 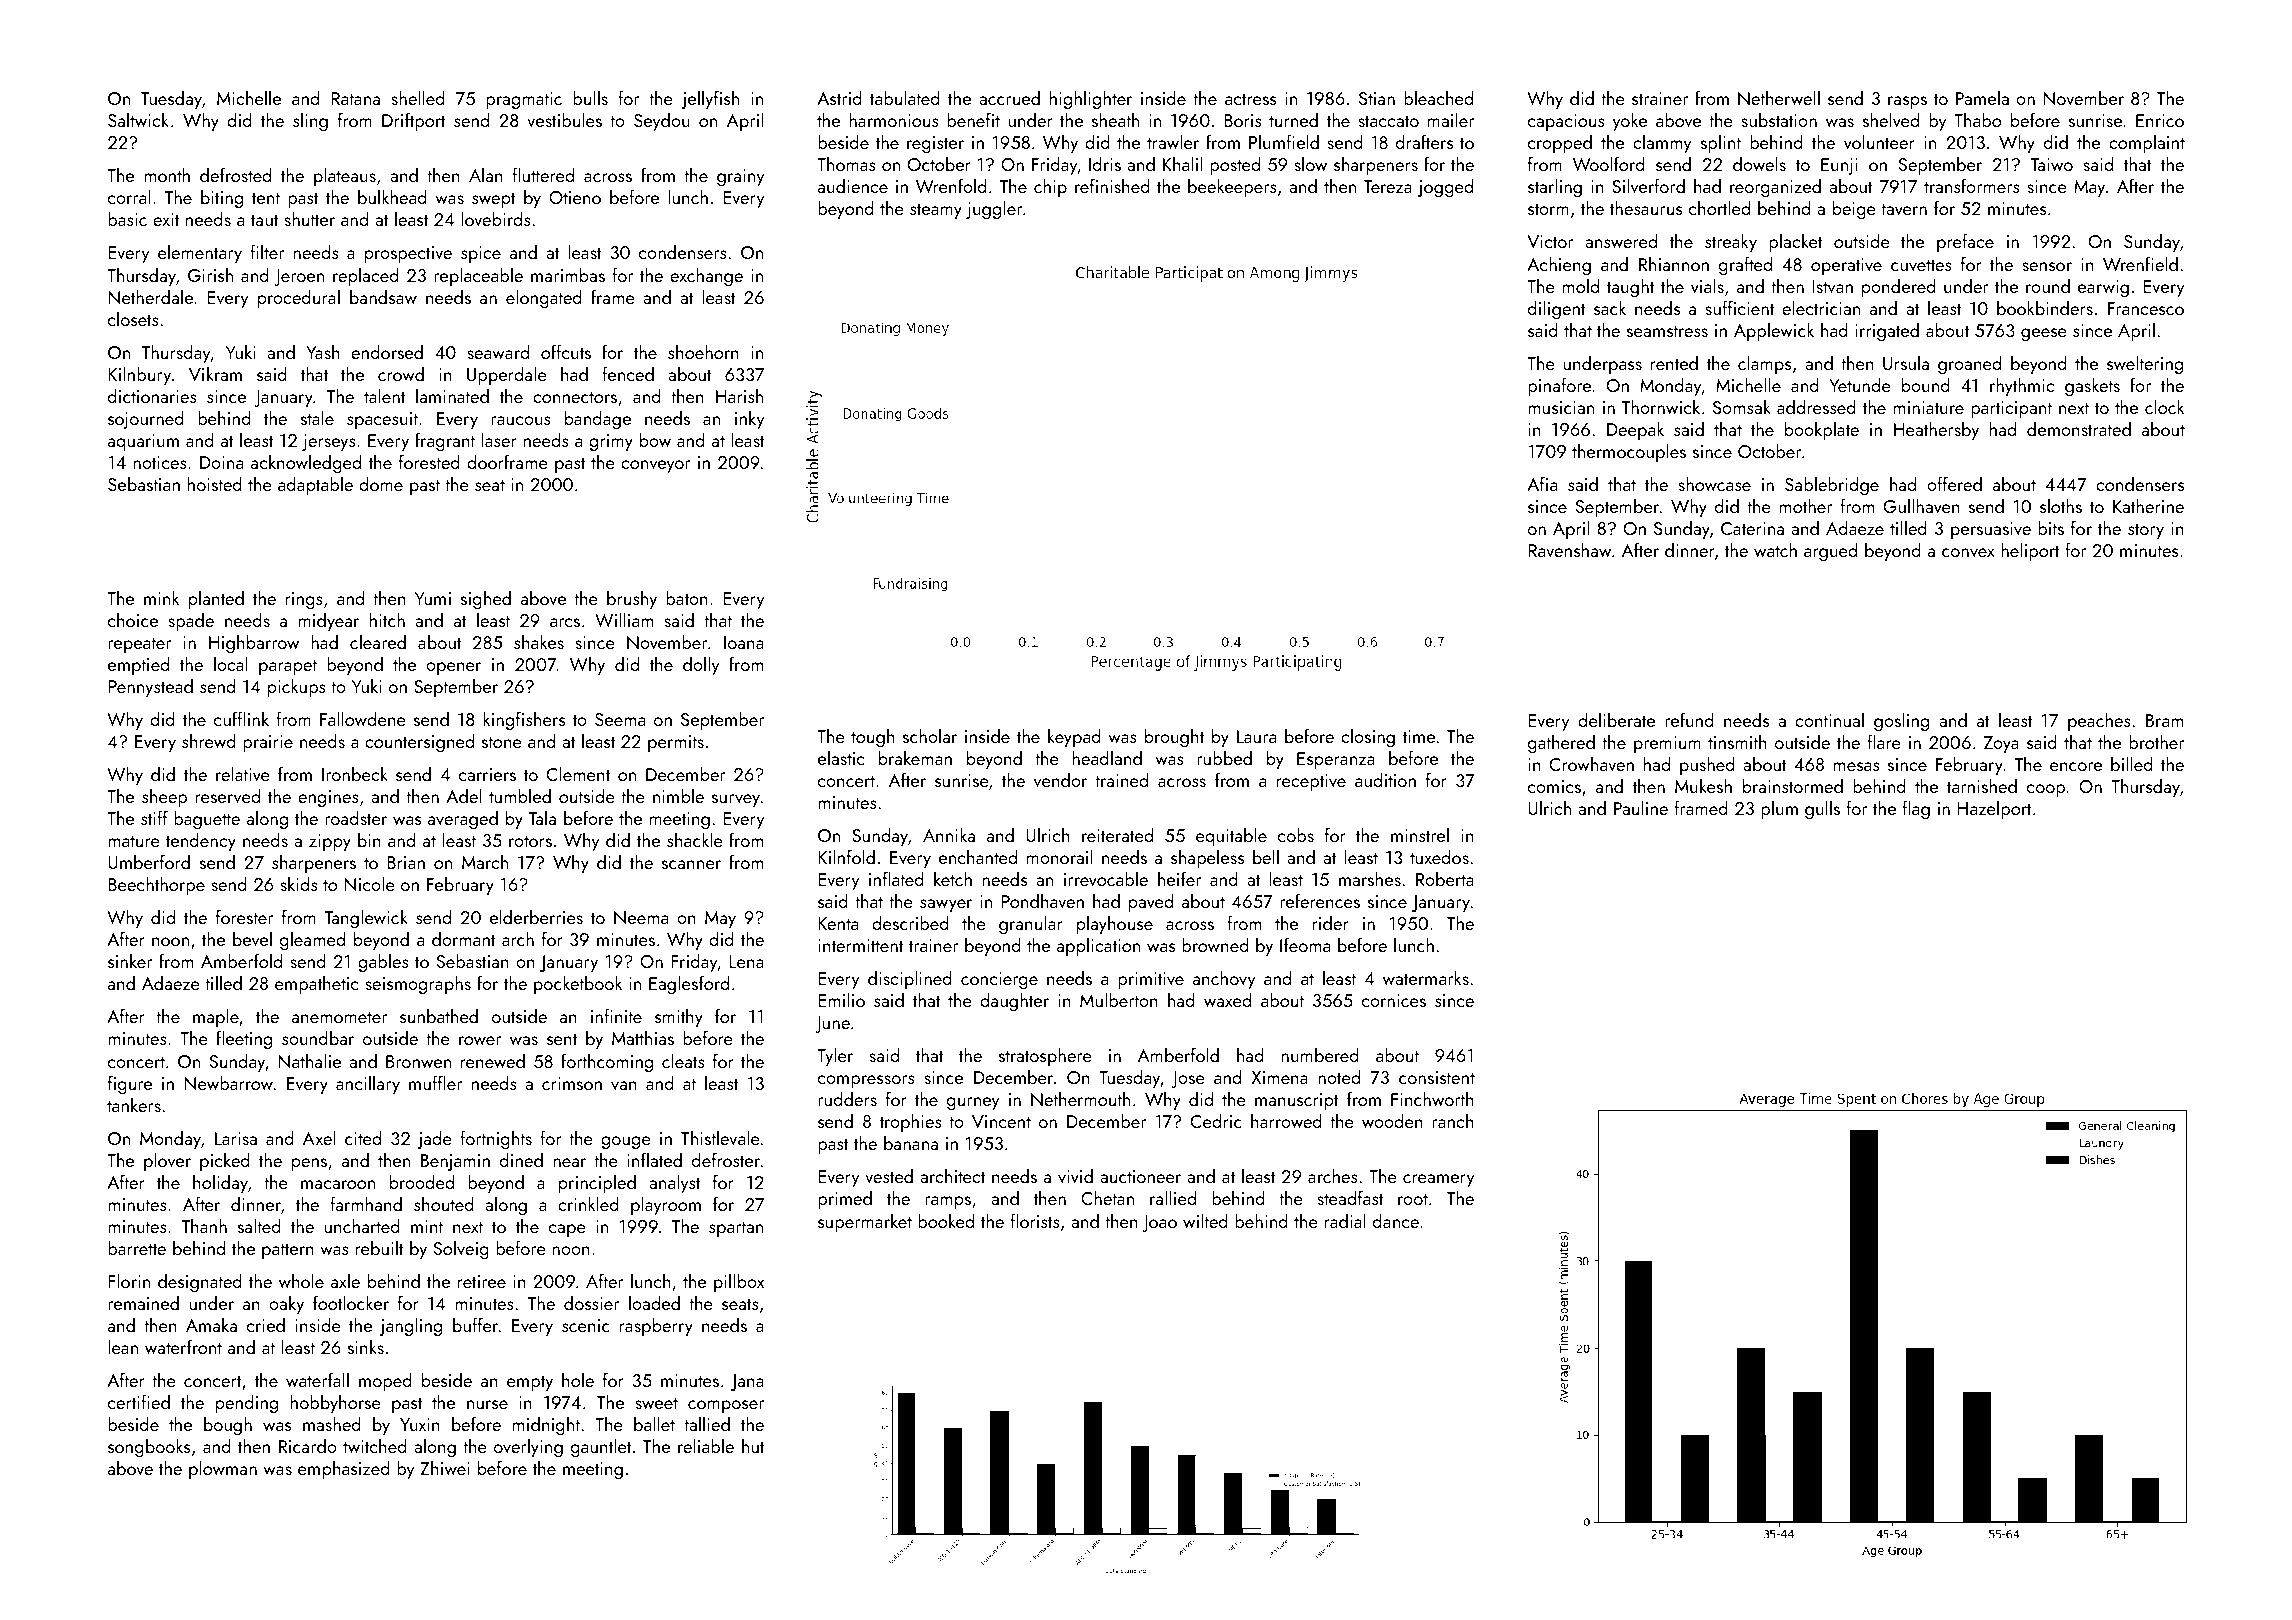 What do you see at coordinates (1707, 285) in the page?
I see `vials` at bounding box center [1707, 285].
